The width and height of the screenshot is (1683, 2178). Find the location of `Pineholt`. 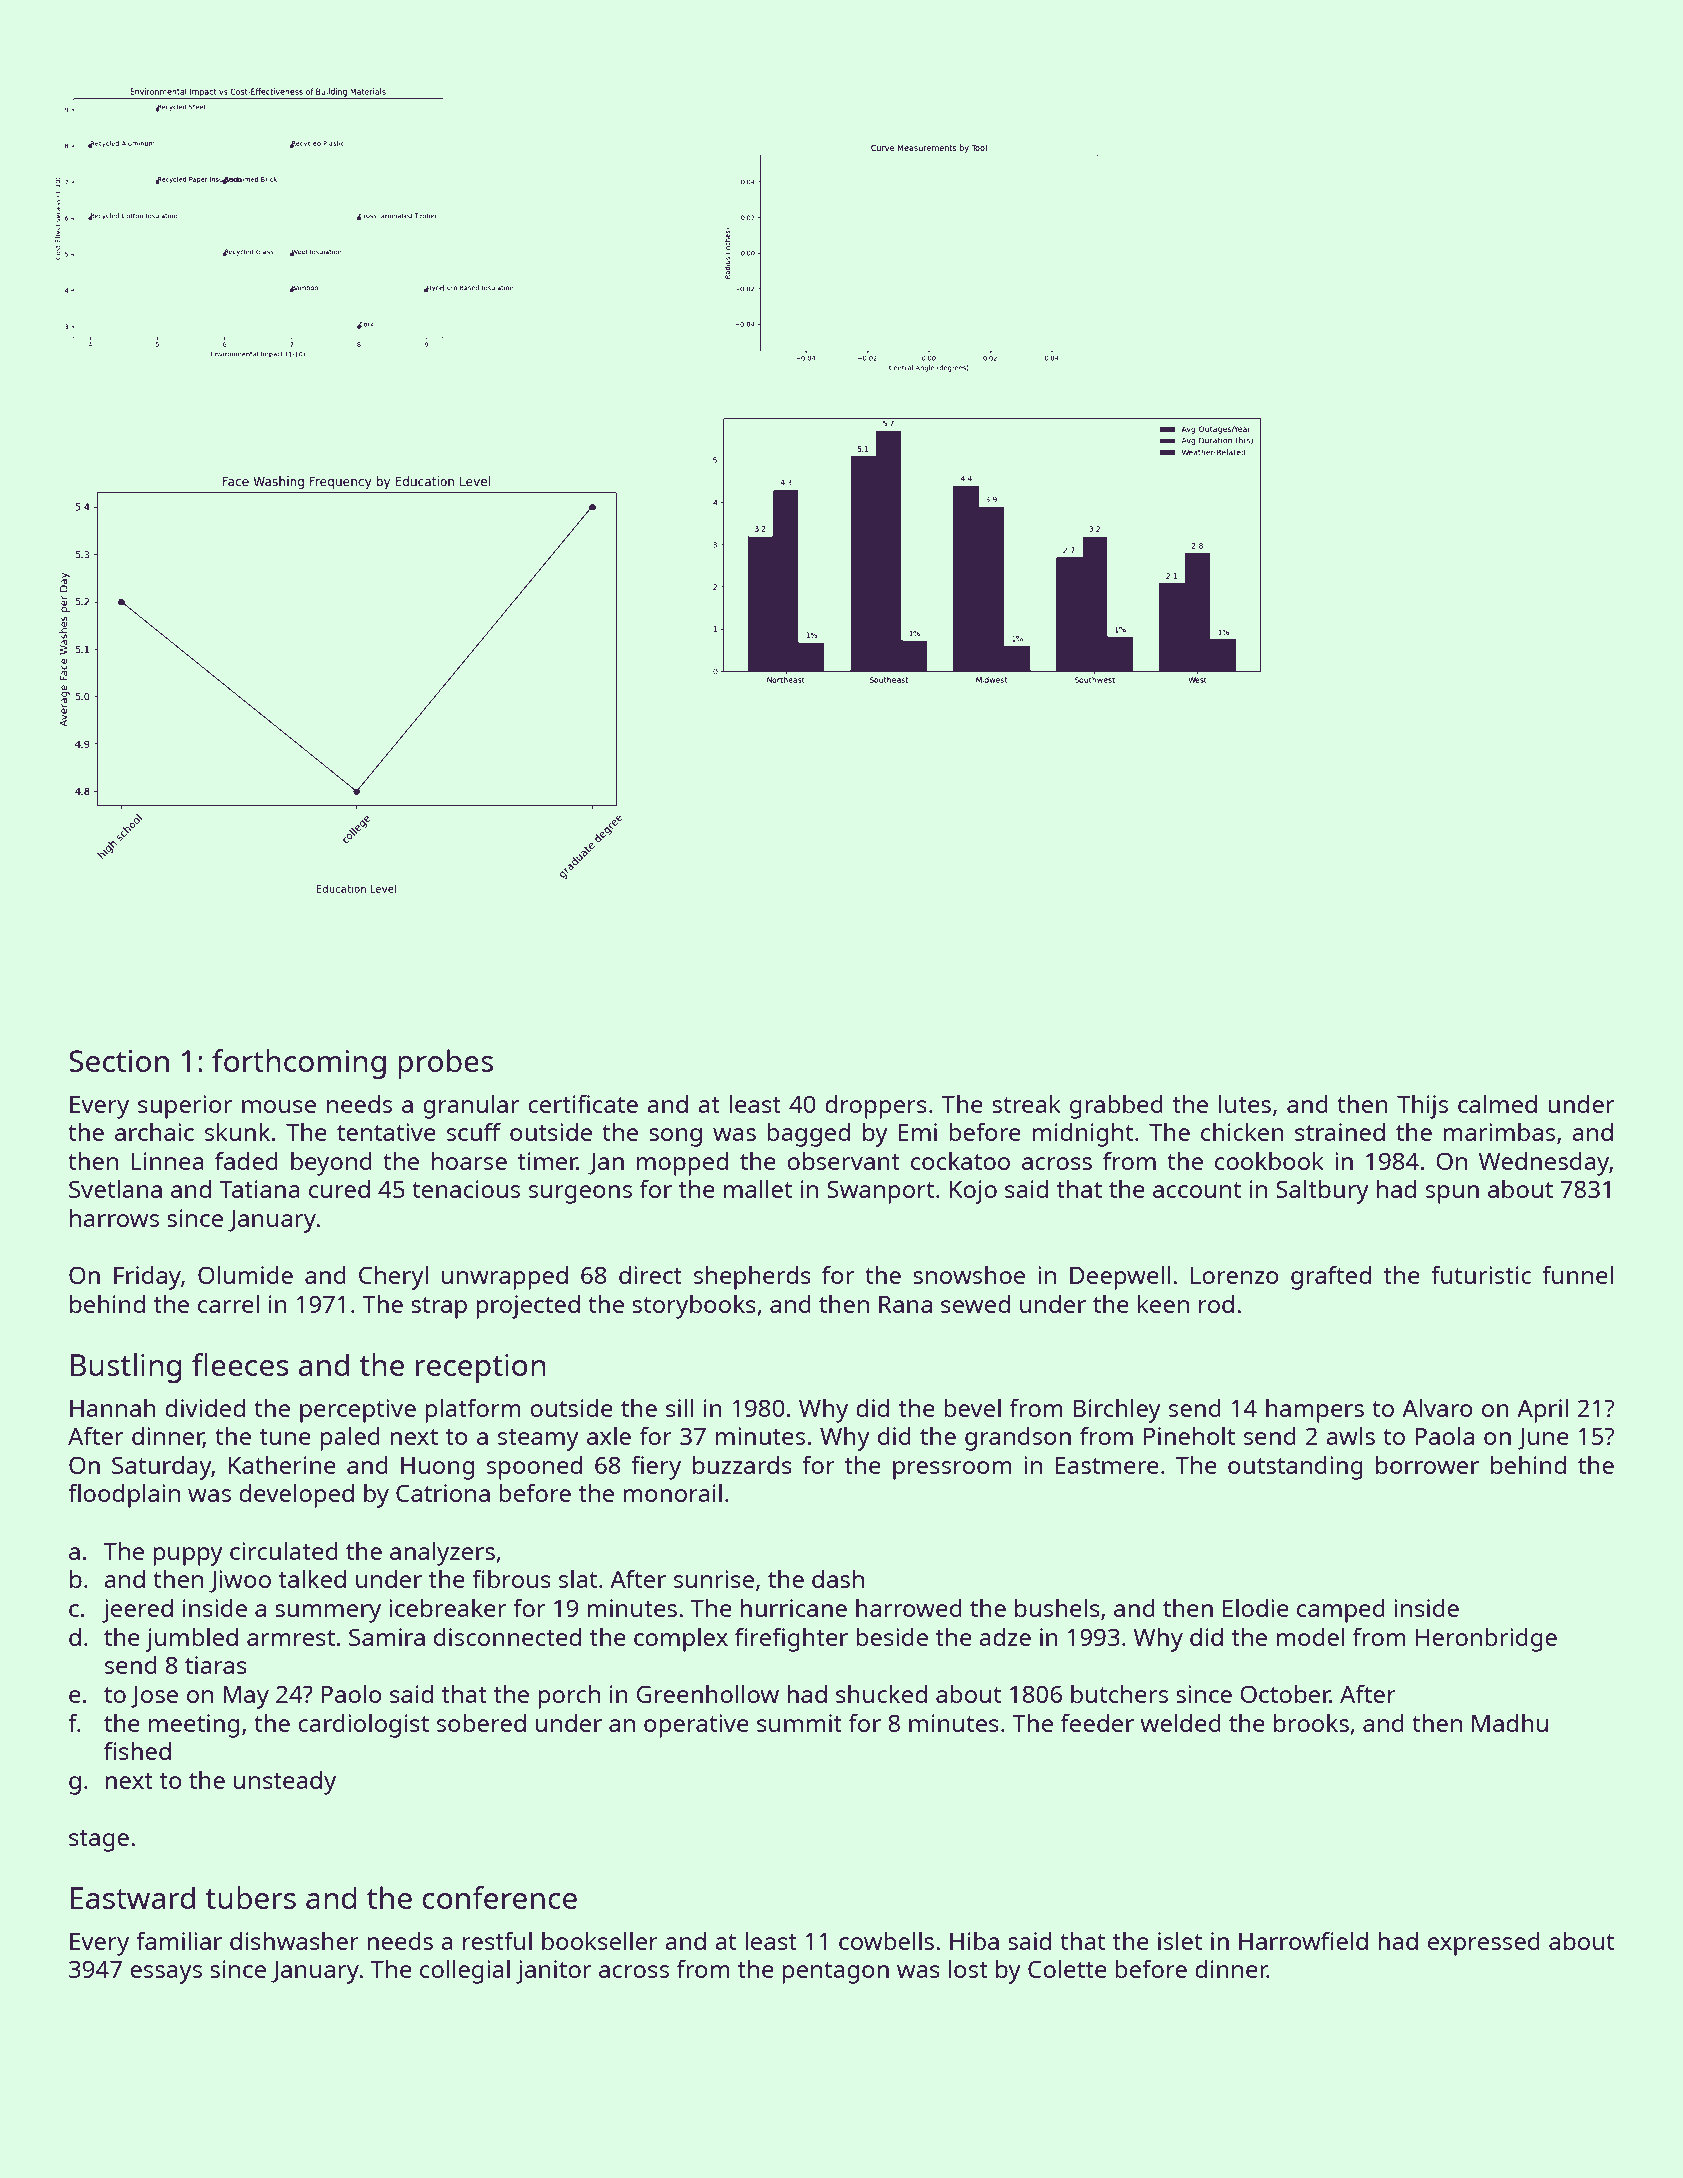

Pineholt is located at coordinates (1189, 1435).
